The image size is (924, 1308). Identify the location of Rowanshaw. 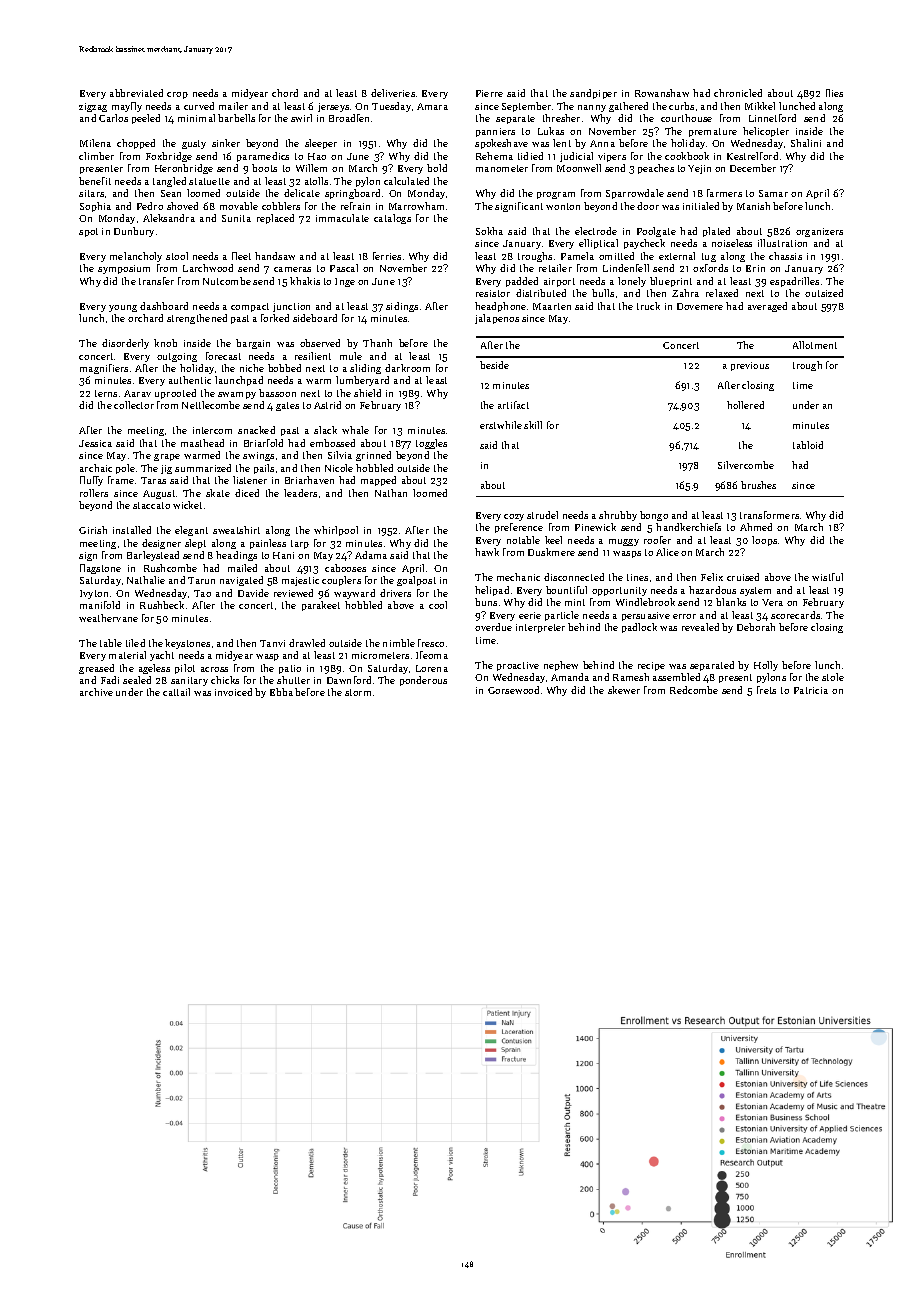
(662, 93).
